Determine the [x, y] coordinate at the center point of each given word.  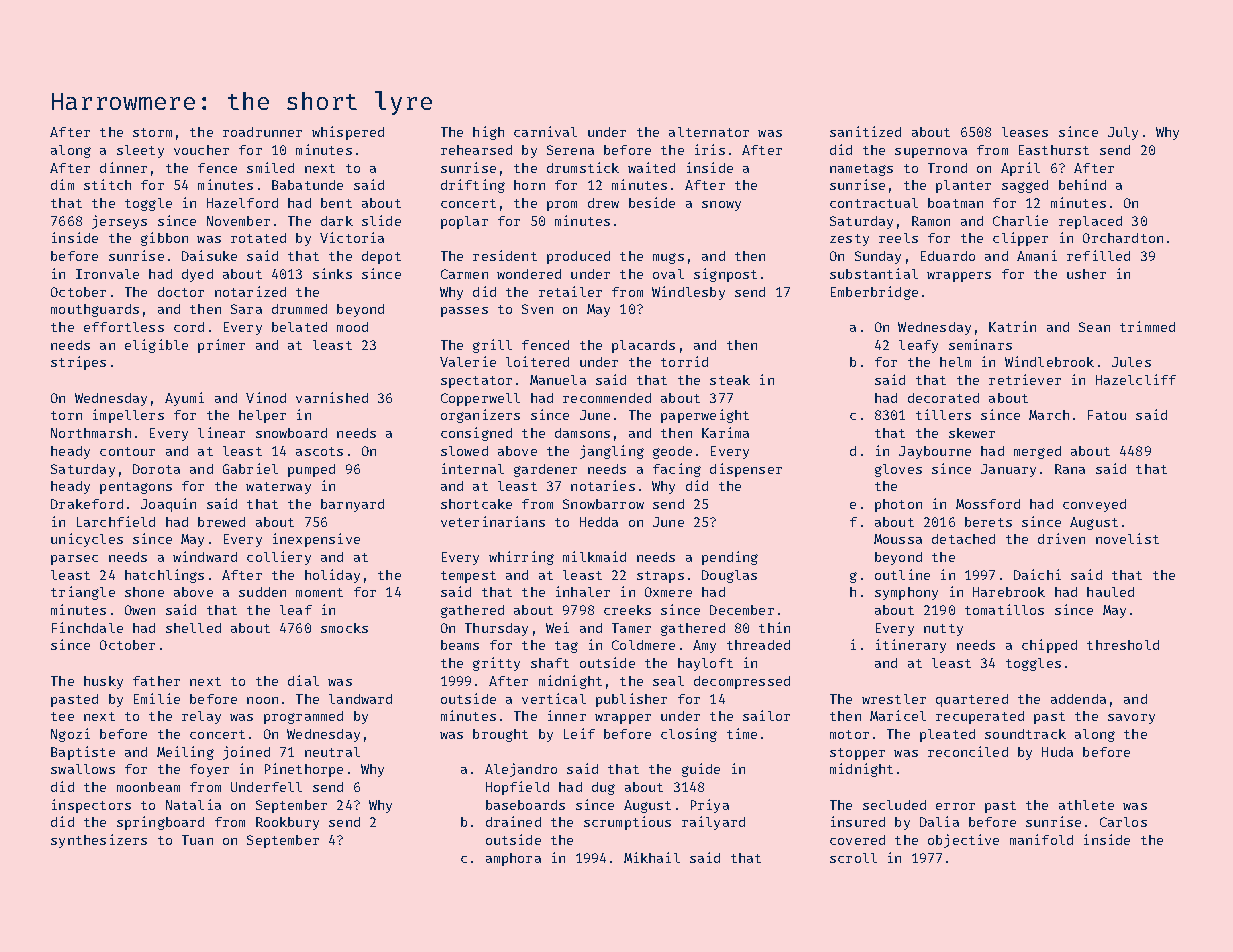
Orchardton [1123, 238]
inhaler [583, 591]
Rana [1070, 469]
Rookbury [287, 823]
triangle [83, 593]
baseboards [525, 805]
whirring [521, 558]
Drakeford [87, 504]
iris [710, 149]
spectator [476, 382]
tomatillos [1004, 609]
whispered [348, 133]
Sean [1094, 327]
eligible [156, 346]
